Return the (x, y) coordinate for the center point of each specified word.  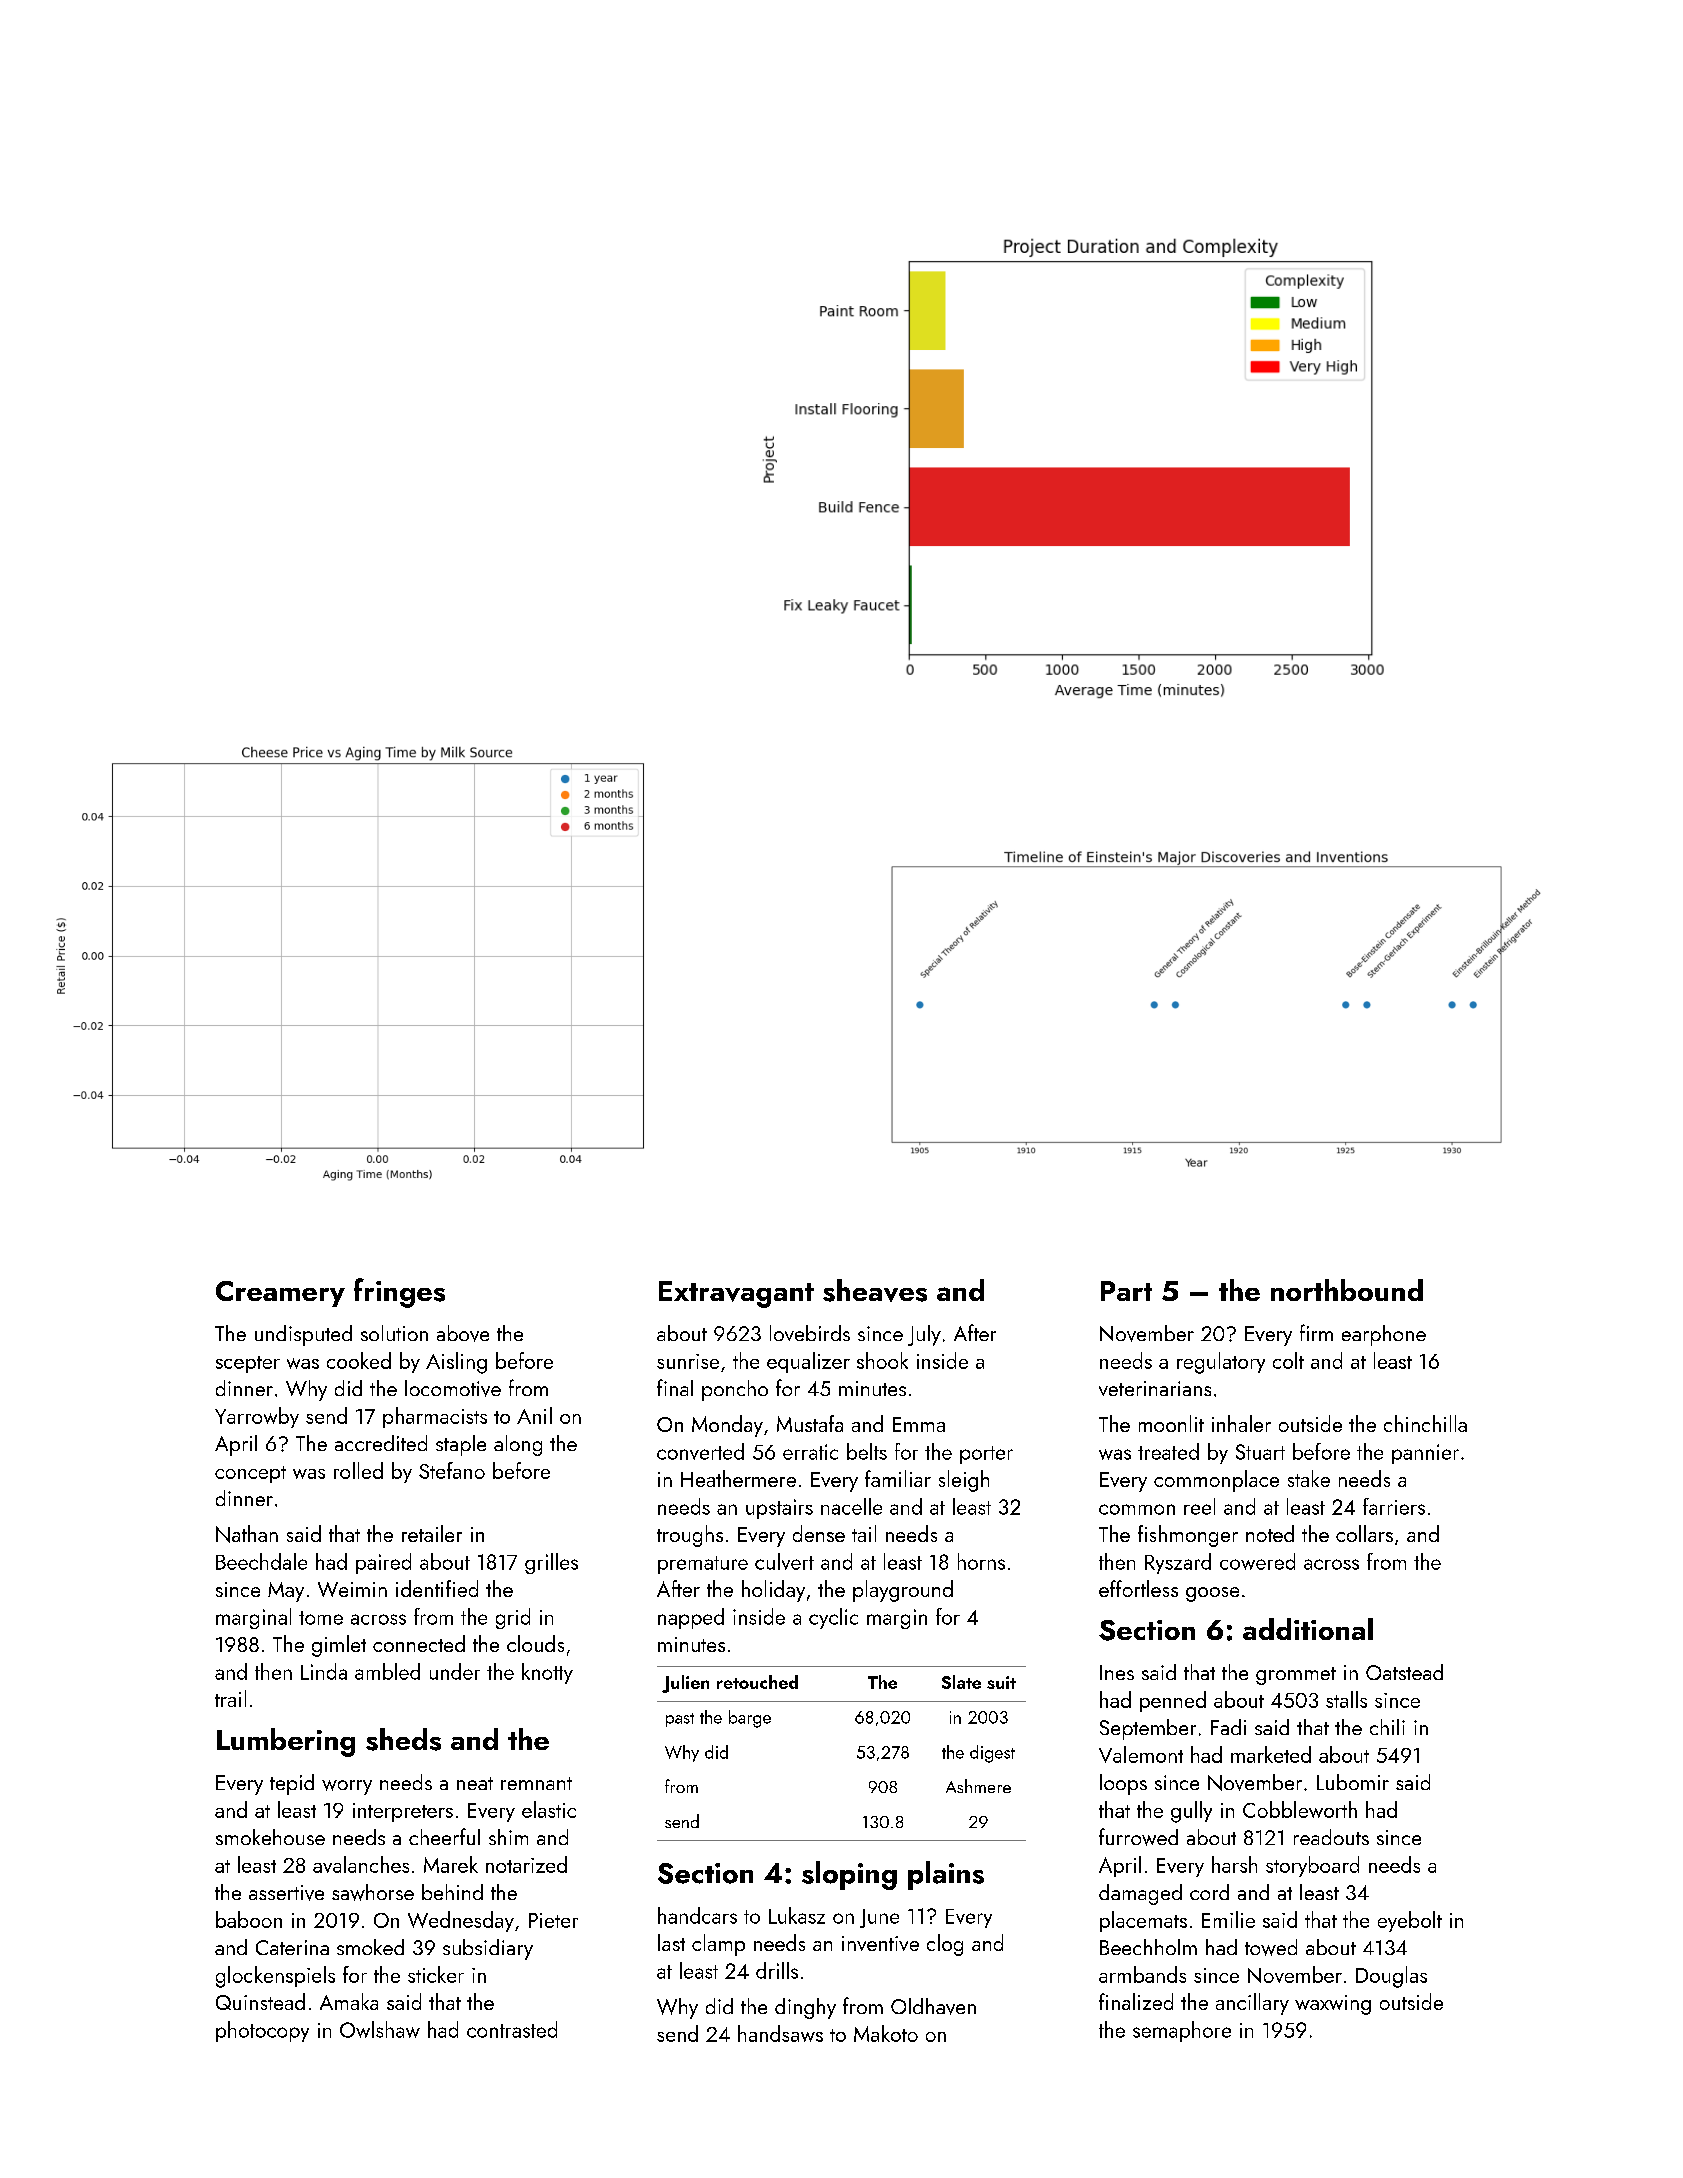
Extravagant (736, 1294)
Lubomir (1353, 1782)
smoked (370, 1947)
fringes (399, 1293)
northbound (1347, 1290)
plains (946, 1875)
